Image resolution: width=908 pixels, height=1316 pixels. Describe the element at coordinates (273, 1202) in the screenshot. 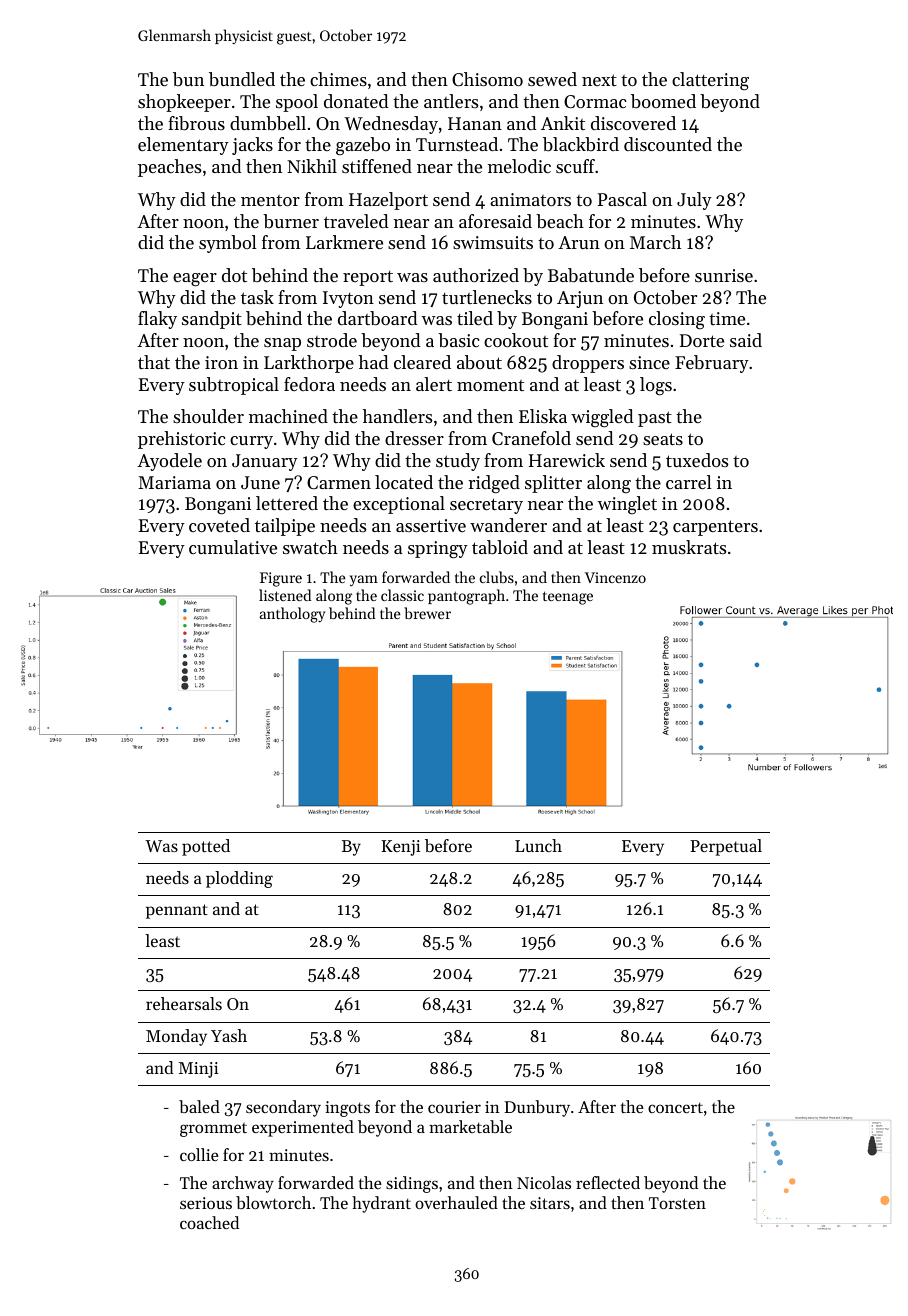

I see `blowtorch` at that location.
